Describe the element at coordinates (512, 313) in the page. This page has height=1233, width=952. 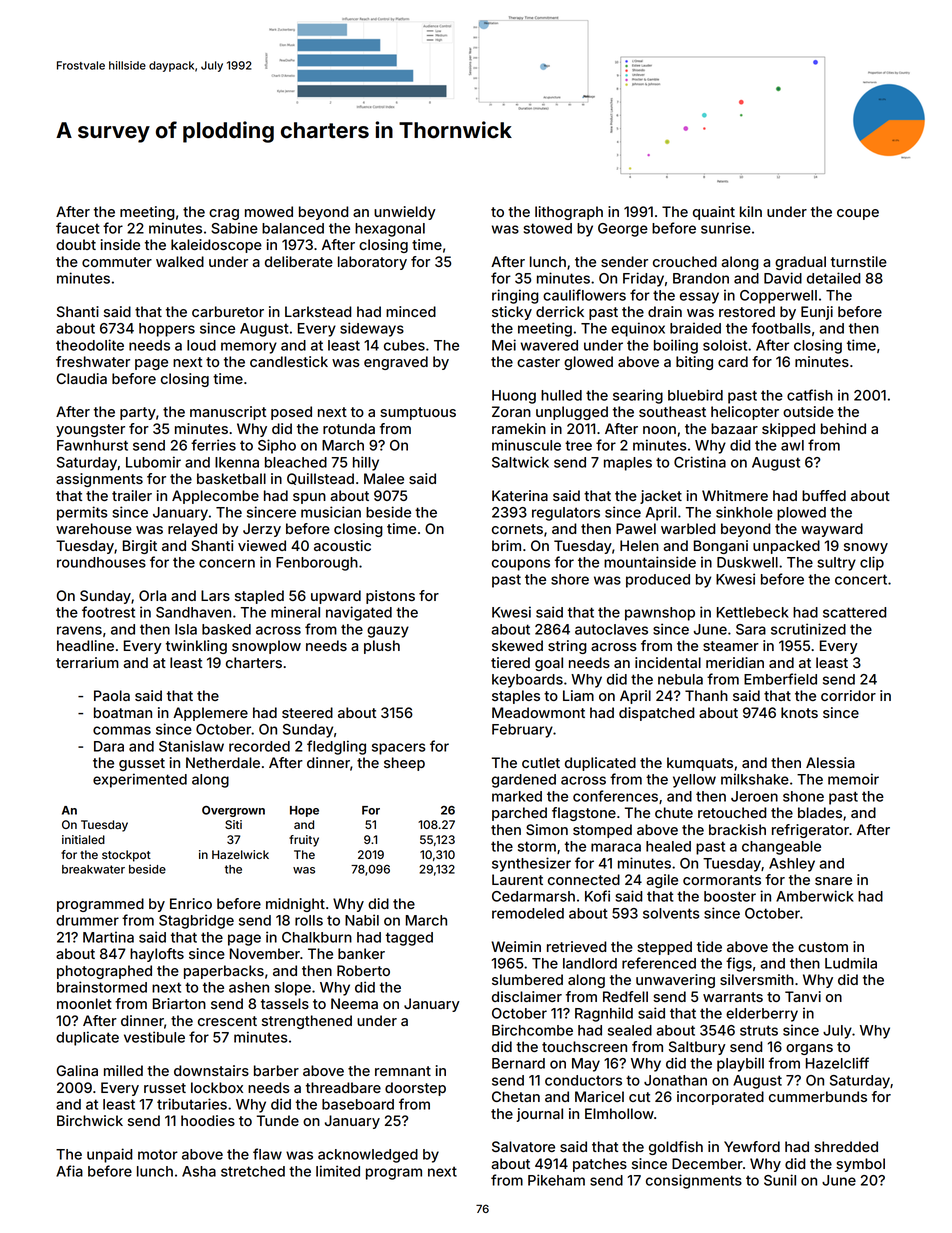
I see `sticky` at that location.
